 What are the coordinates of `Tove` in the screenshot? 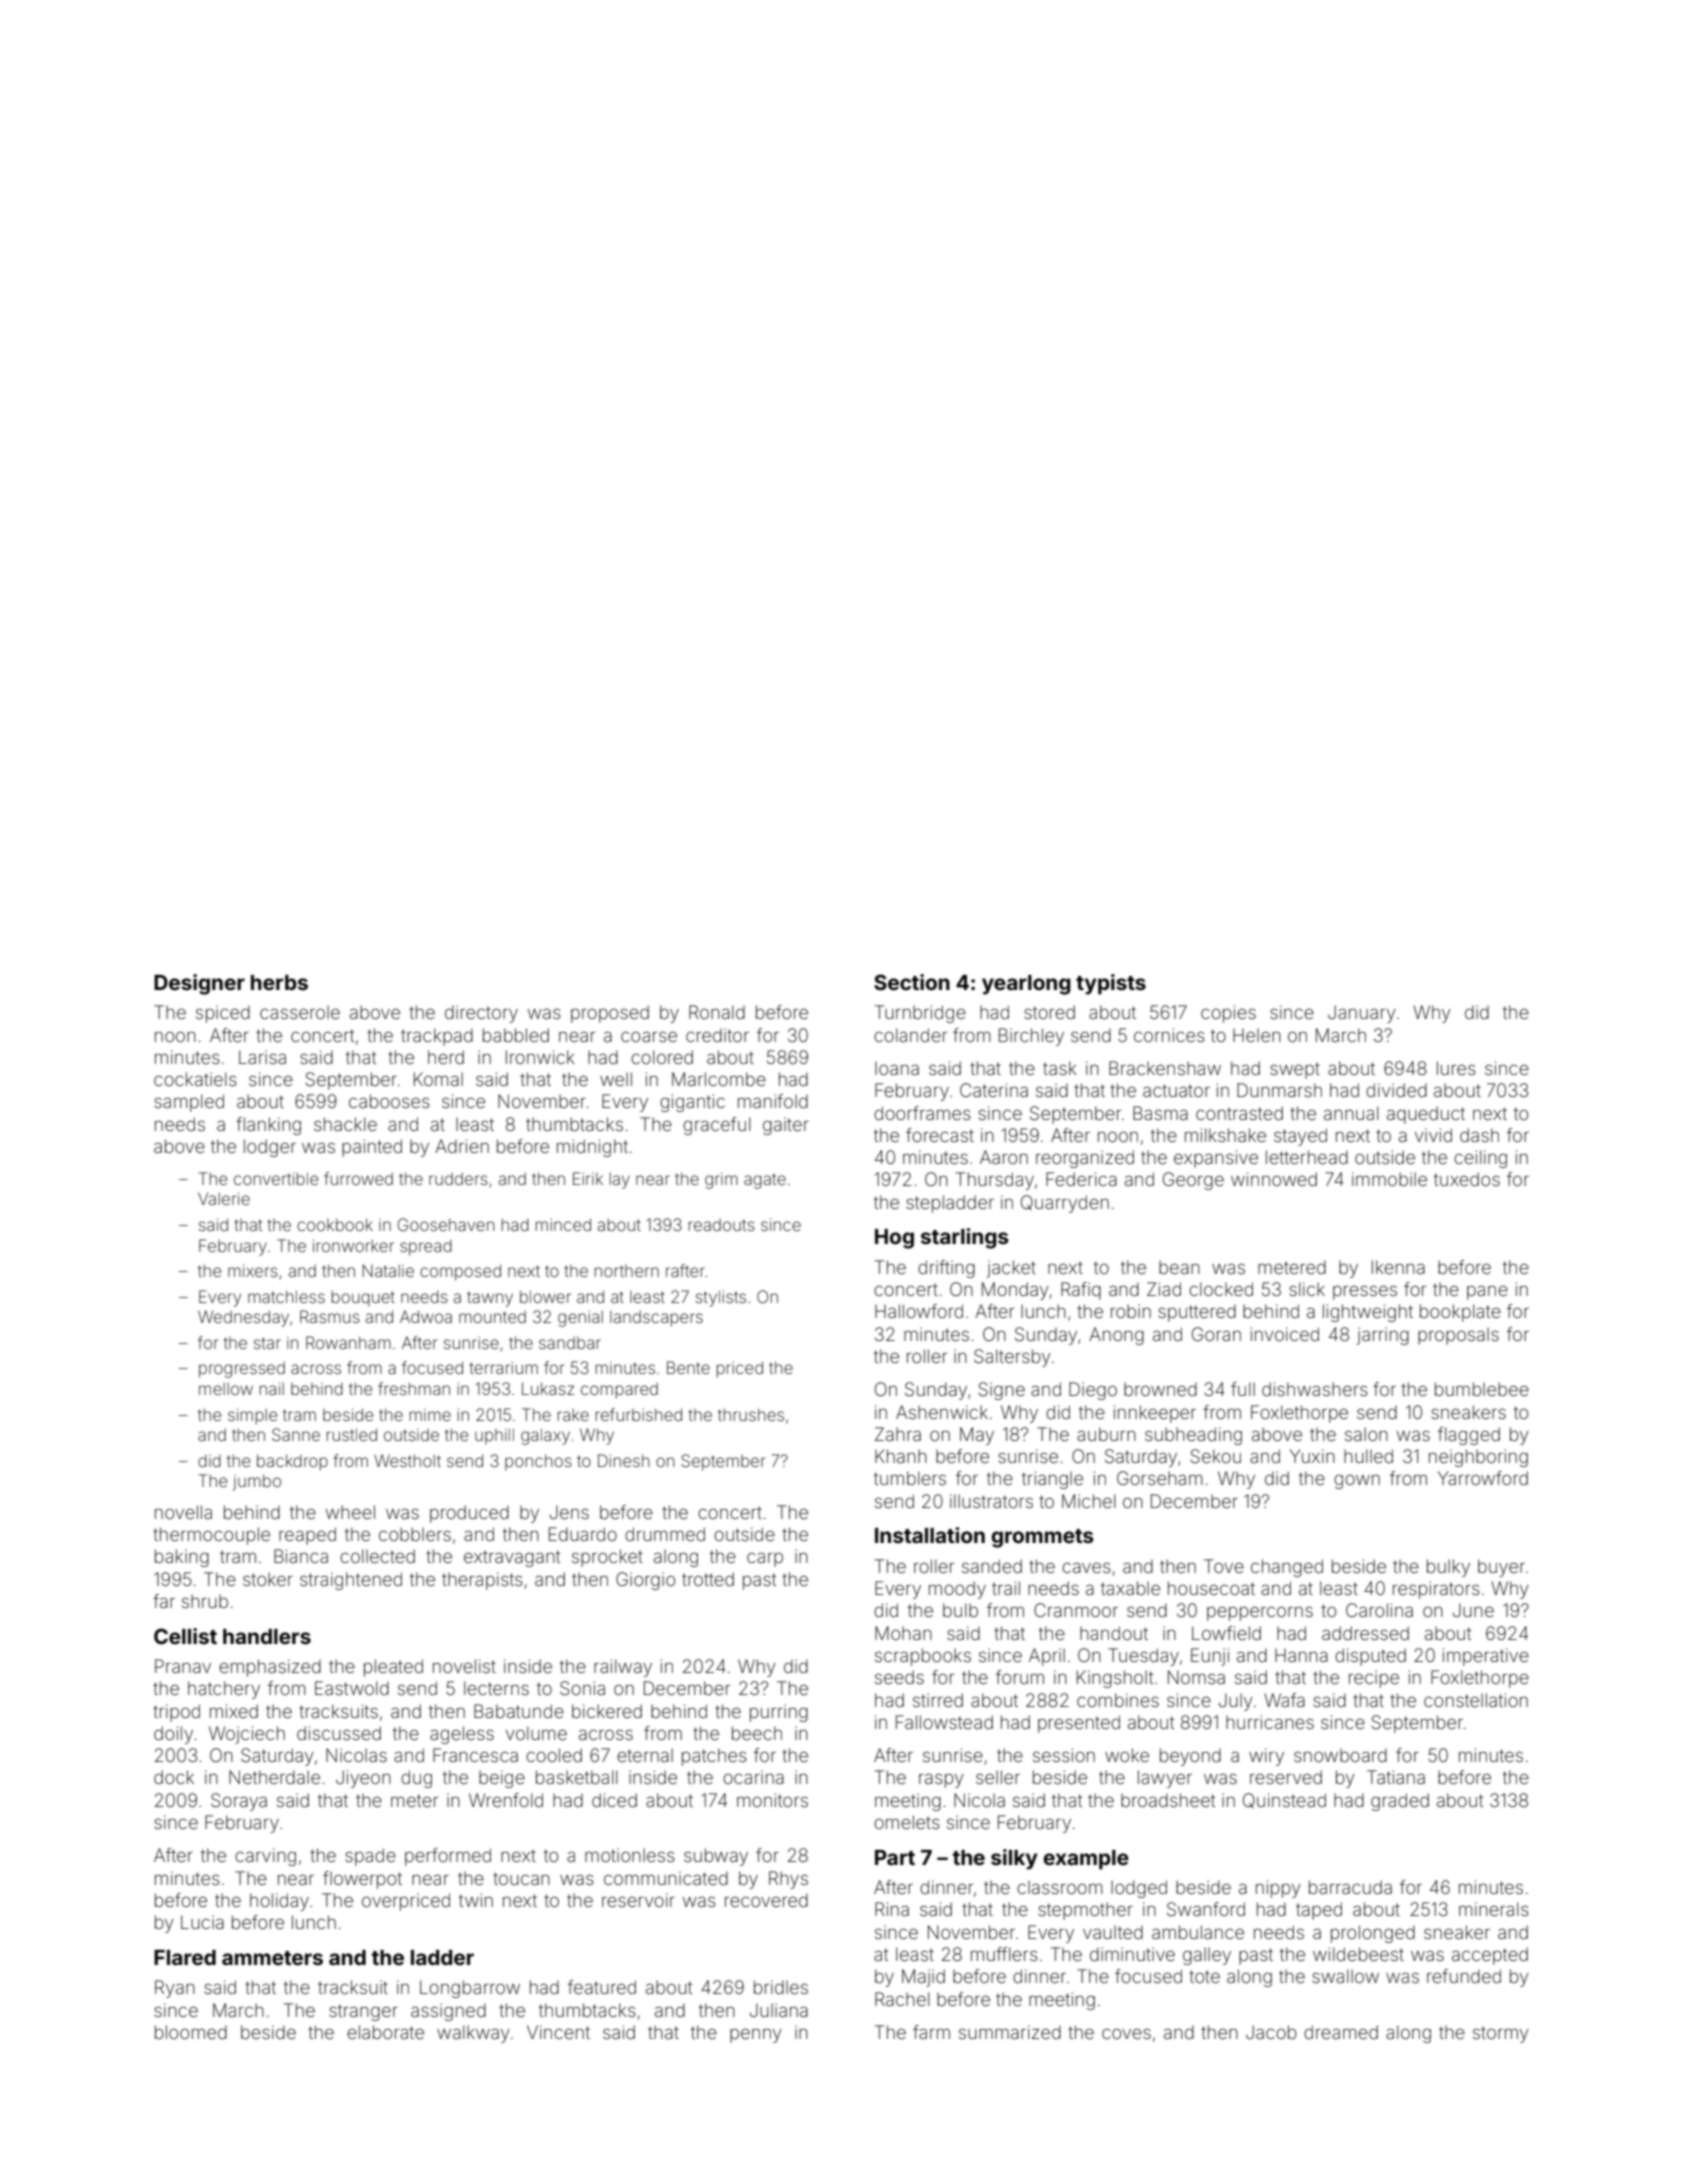 It's located at (1224, 1566).
